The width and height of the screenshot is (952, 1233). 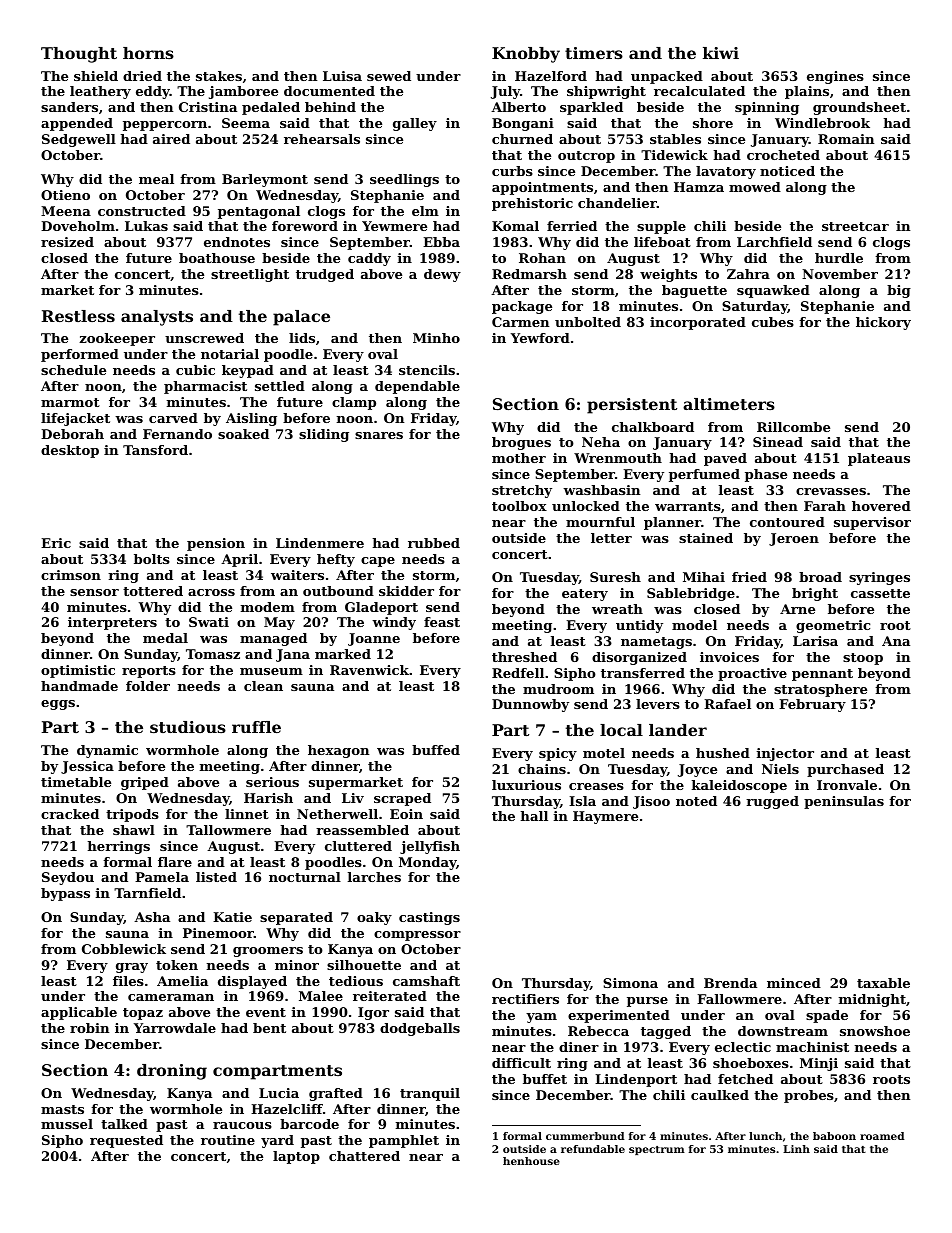 What do you see at coordinates (698, 323) in the screenshot?
I see `incorporated` at bounding box center [698, 323].
